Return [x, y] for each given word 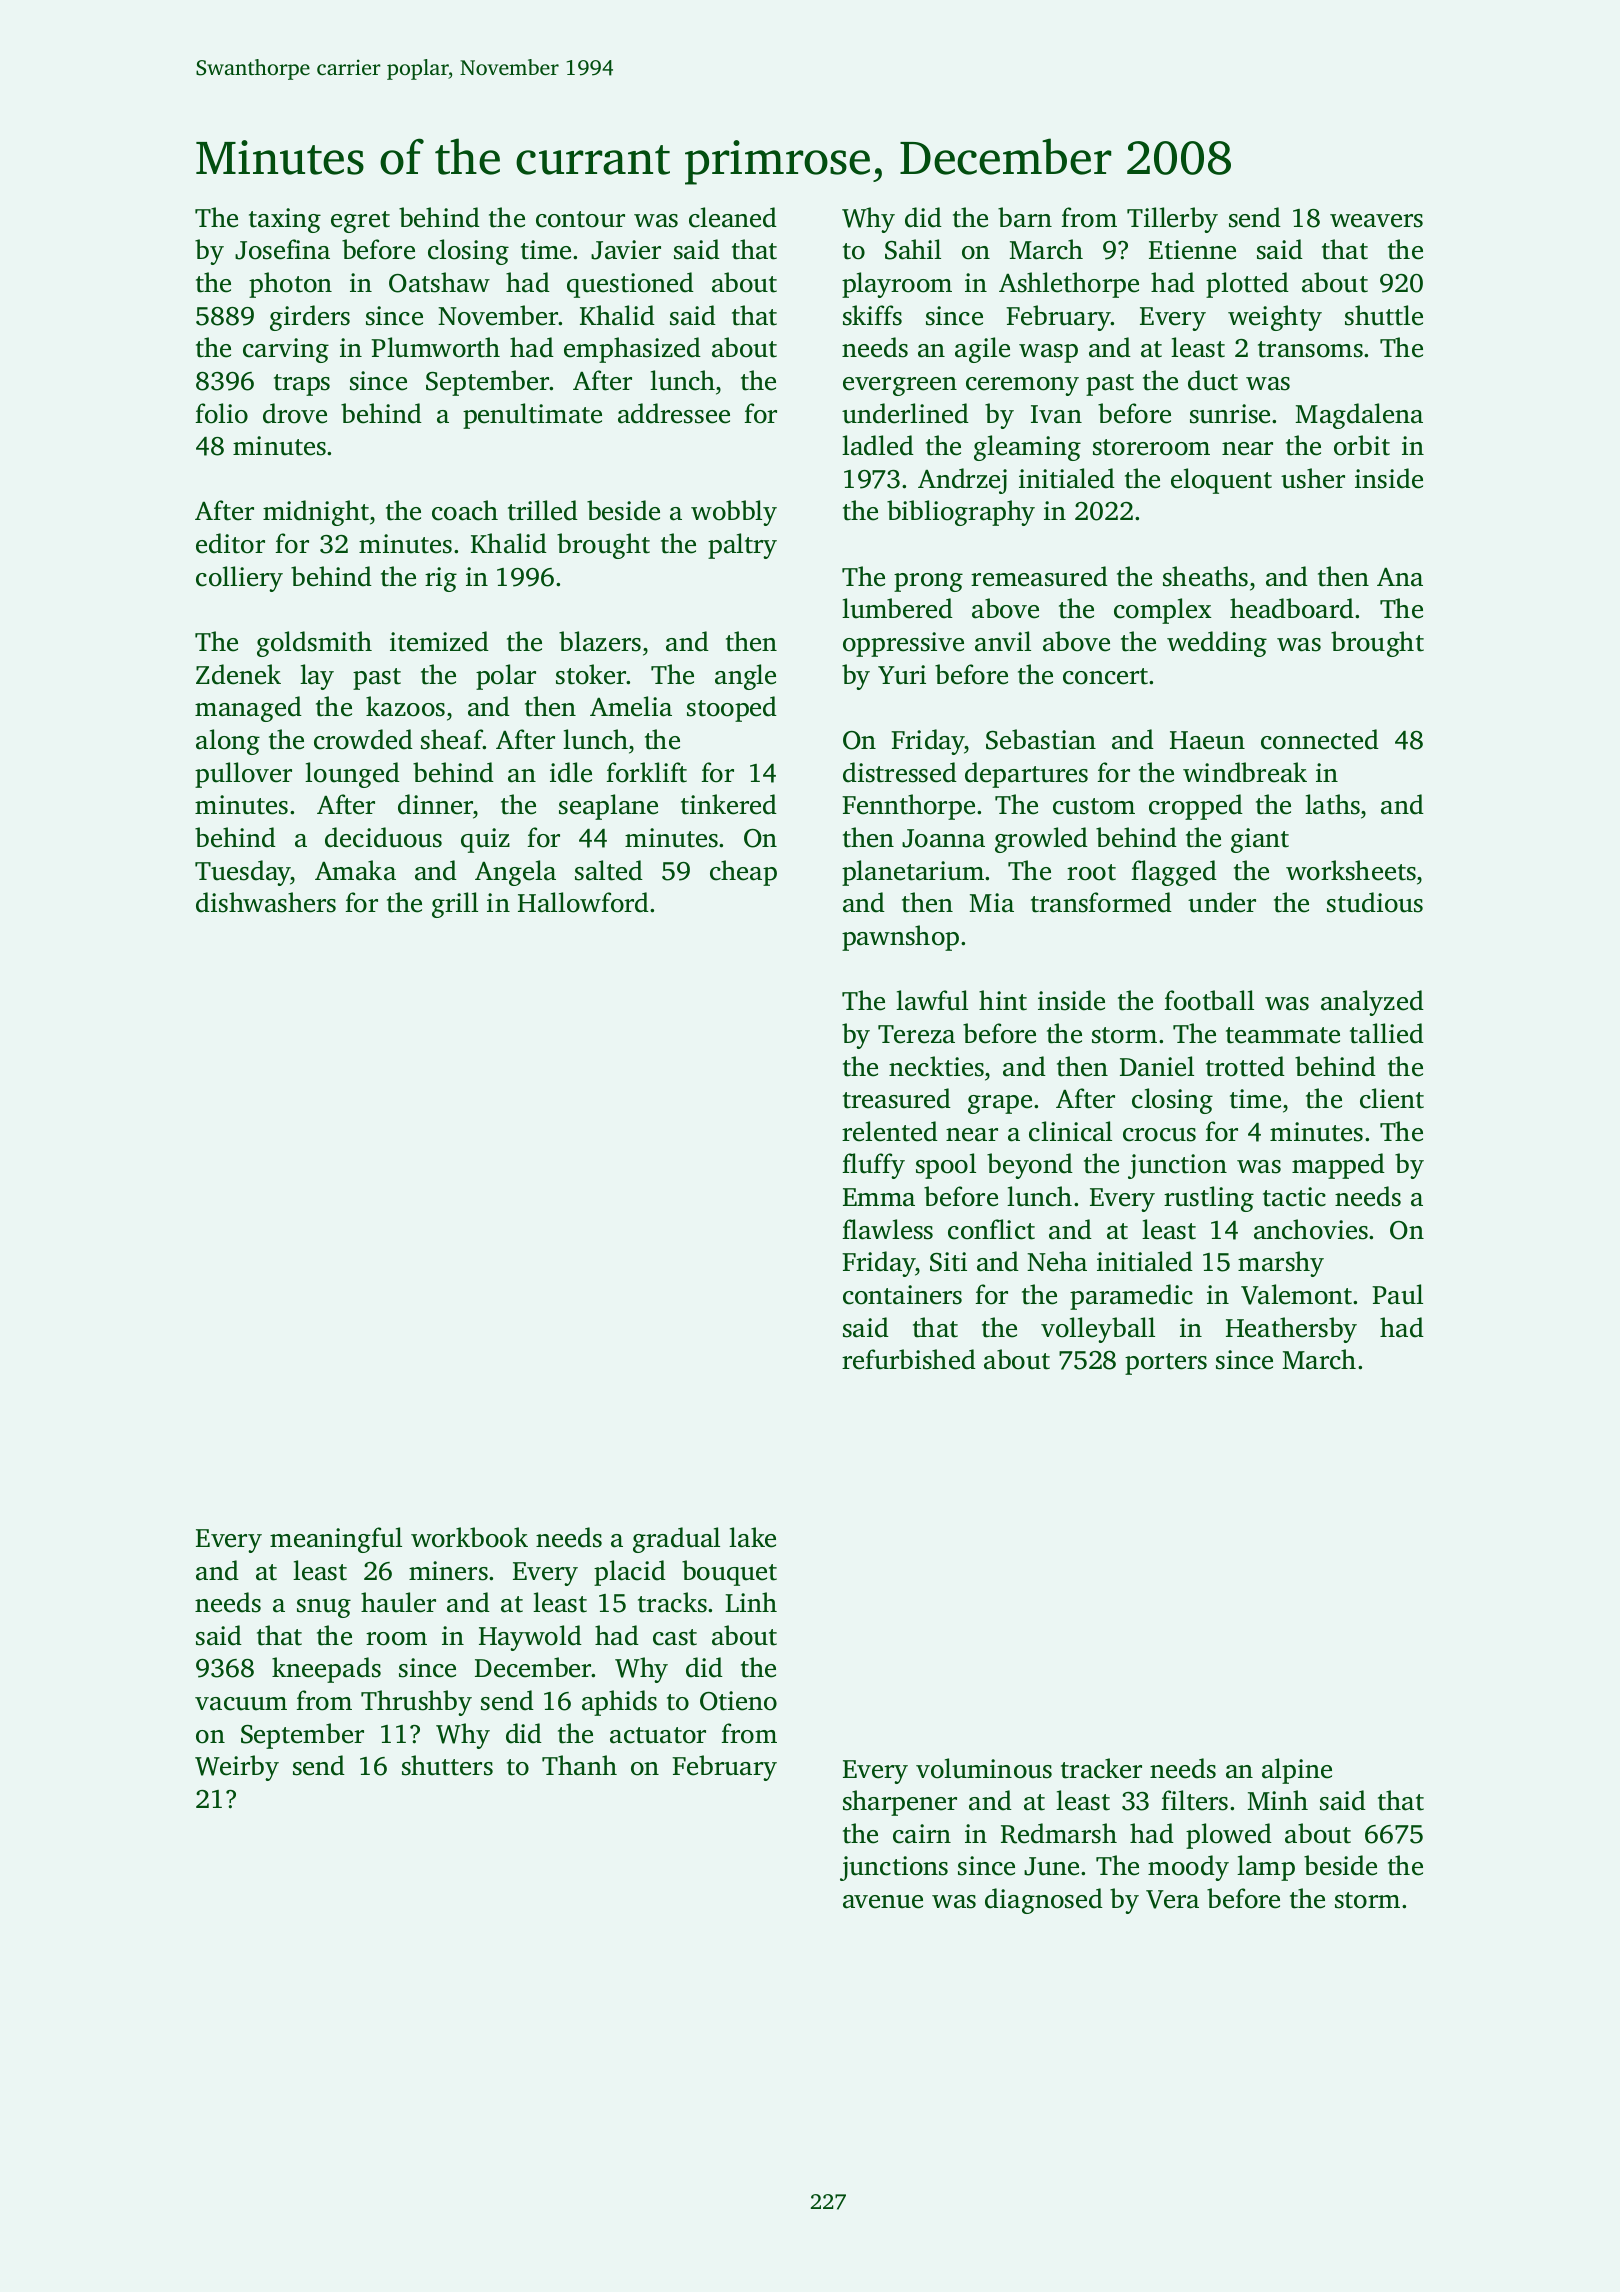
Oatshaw [439, 282]
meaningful [336, 1540]
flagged [1174, 873]
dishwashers [266, 902]
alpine [1297, 1771]
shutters [447, 1765]
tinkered [729, 804]
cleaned [733, 217]
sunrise [1230, 414]
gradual [676, 1540]
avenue [883, 1902]
